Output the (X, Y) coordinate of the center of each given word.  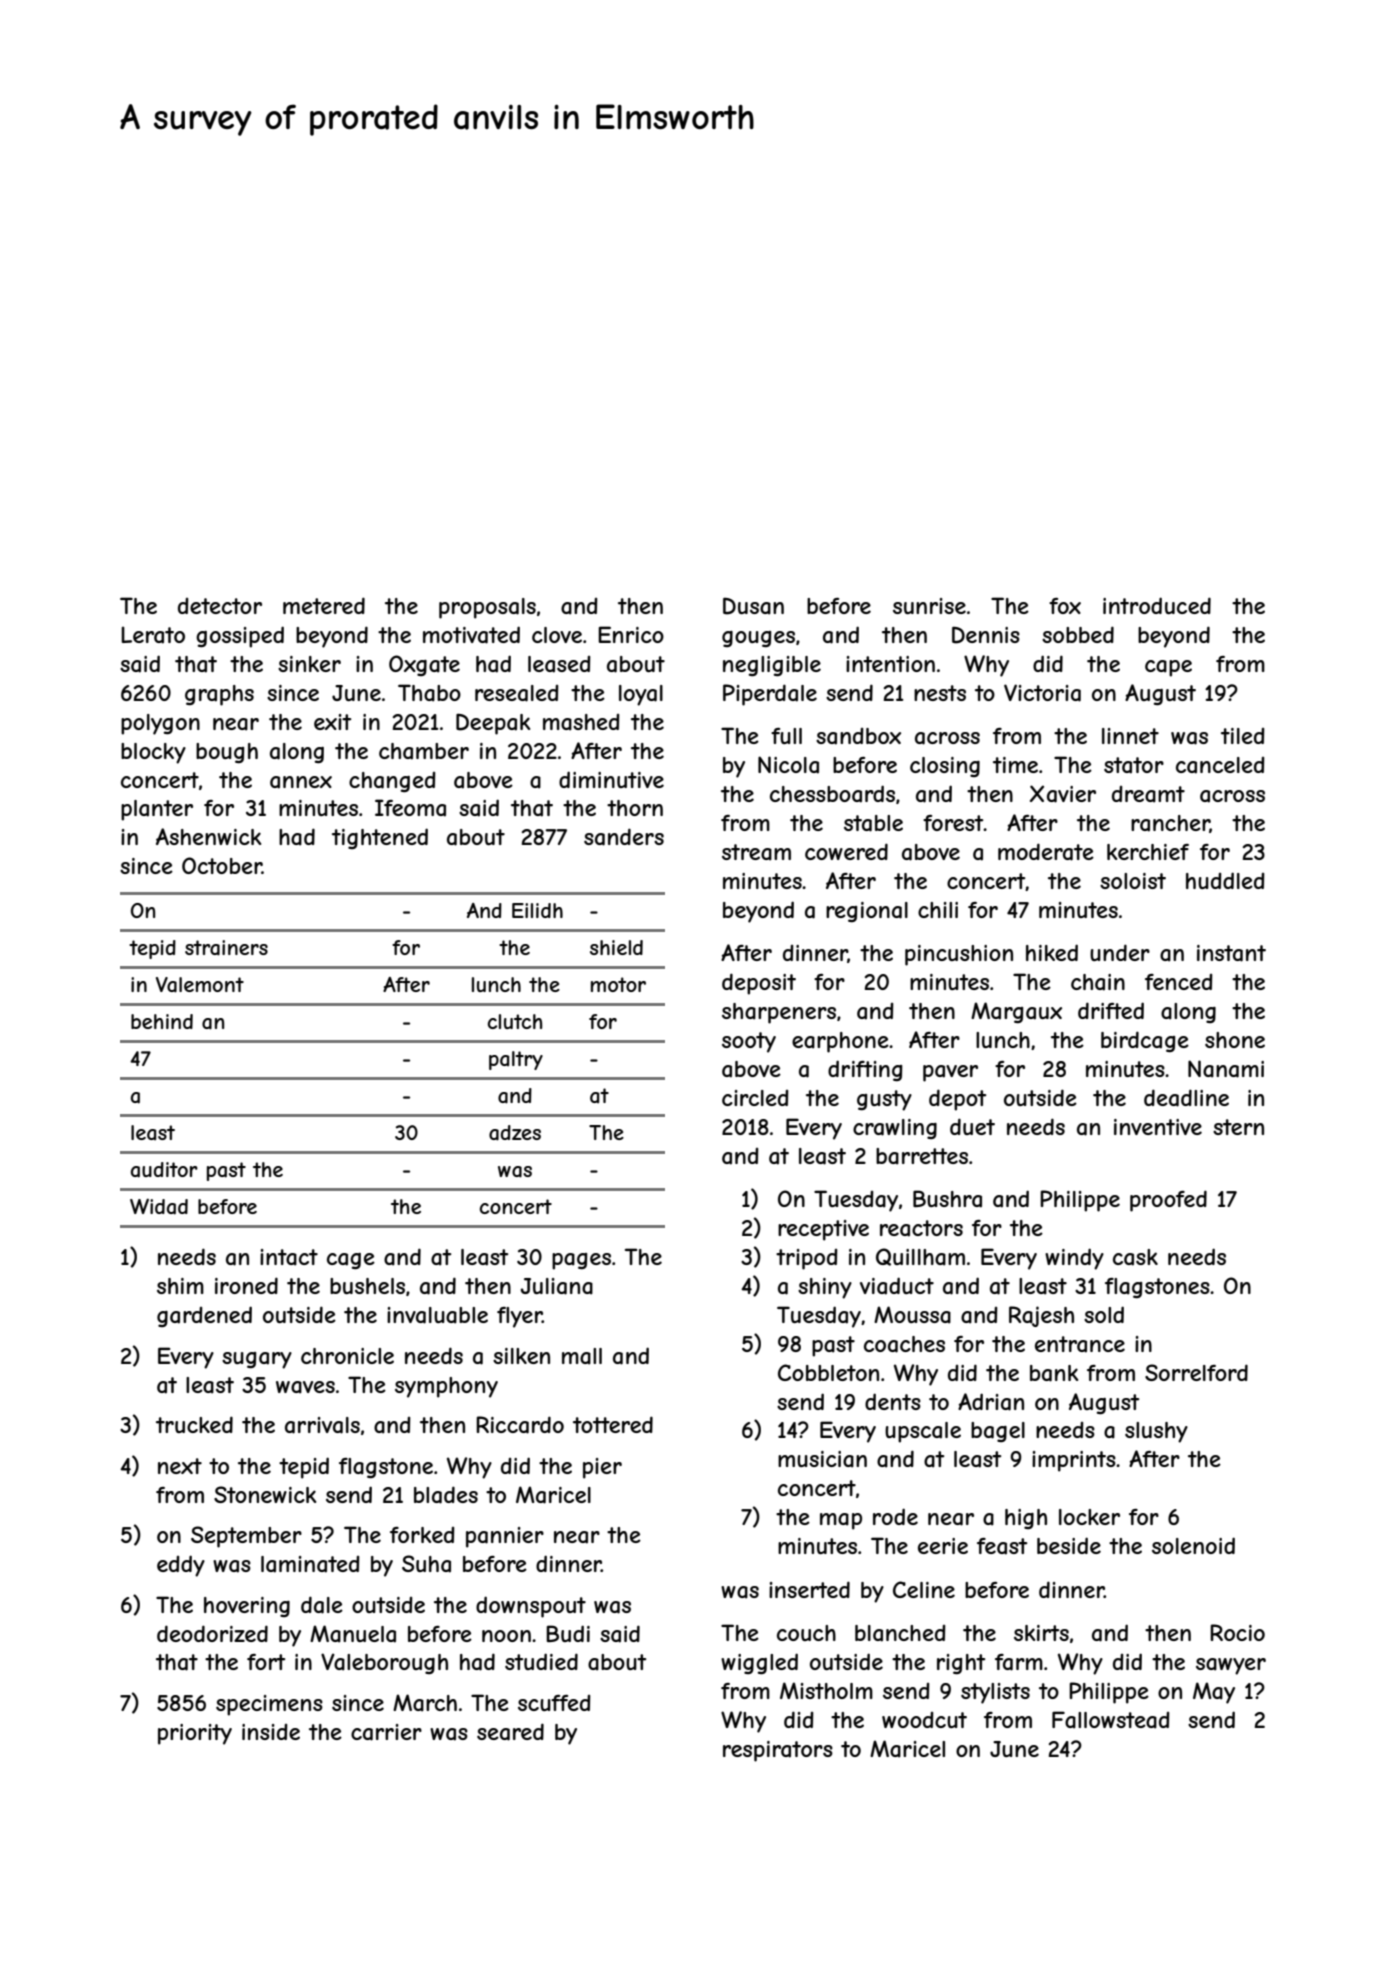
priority (195, 1734)
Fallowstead (1111, 1720)
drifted (1111, 1010)
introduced (1157, 605)
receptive (823, 1230)
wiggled (759, 1663)
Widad (159, 1206)
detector (220, 606)
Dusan (753, 606)
